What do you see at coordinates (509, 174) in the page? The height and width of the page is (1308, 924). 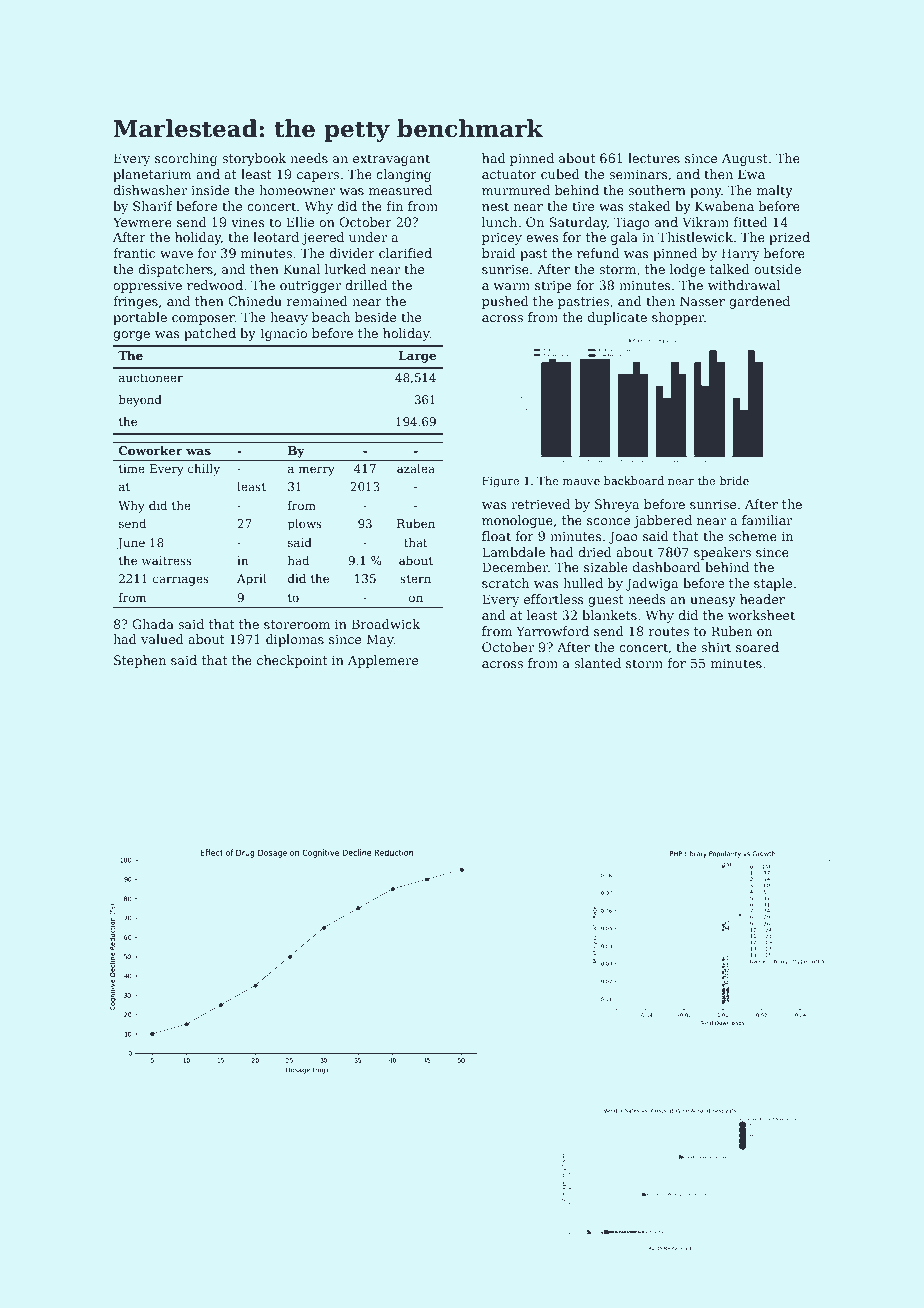 I see `actuator` at bounding box center [509, 174].
